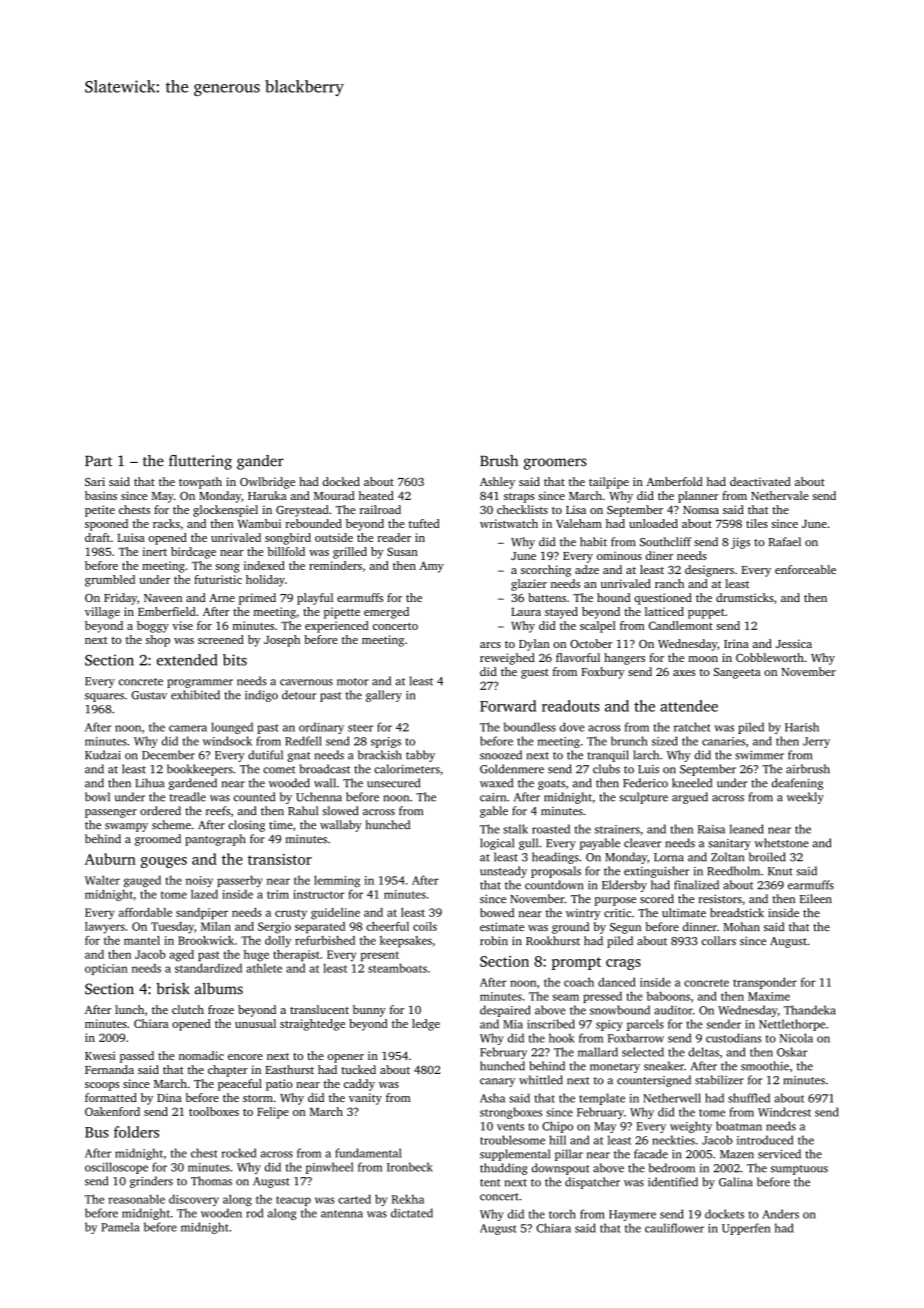 The width and height of the screenshot is (924, 1308). Describe the element at coordinates (100, 511) in the screenshot. I see `petite` at that location.
